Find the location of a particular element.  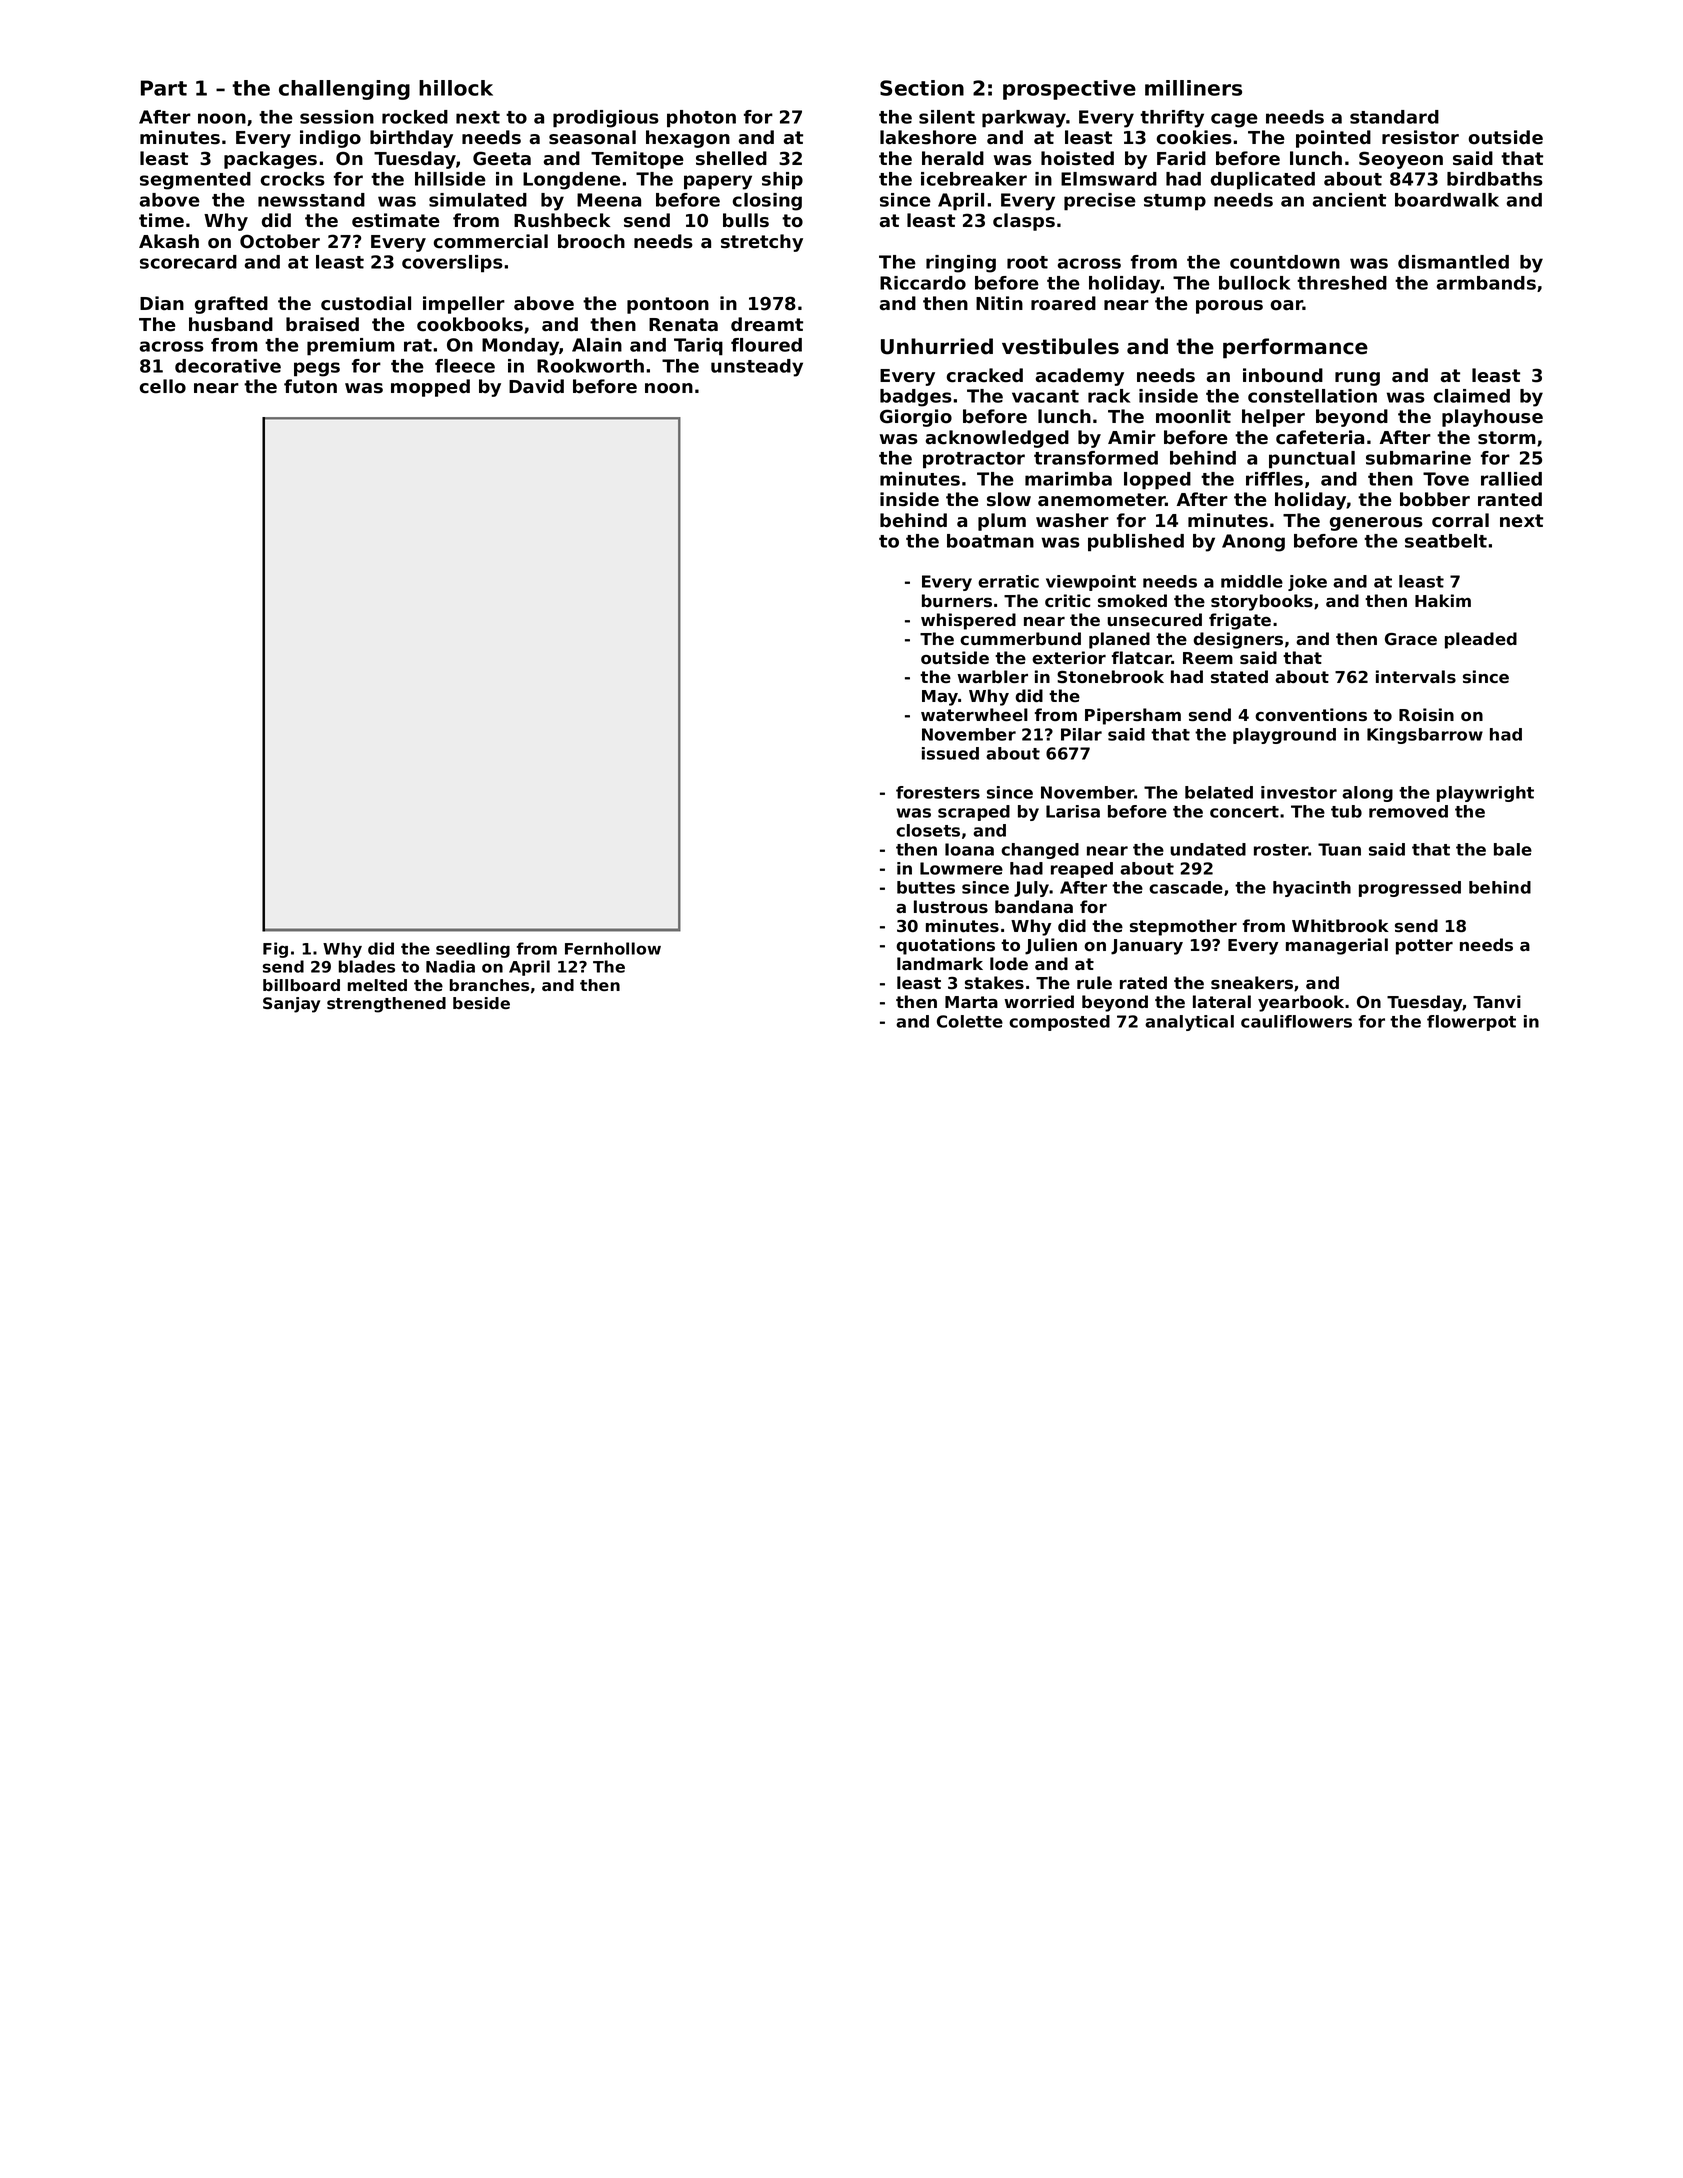

waterwheel is located at coordinates (974, 715).
